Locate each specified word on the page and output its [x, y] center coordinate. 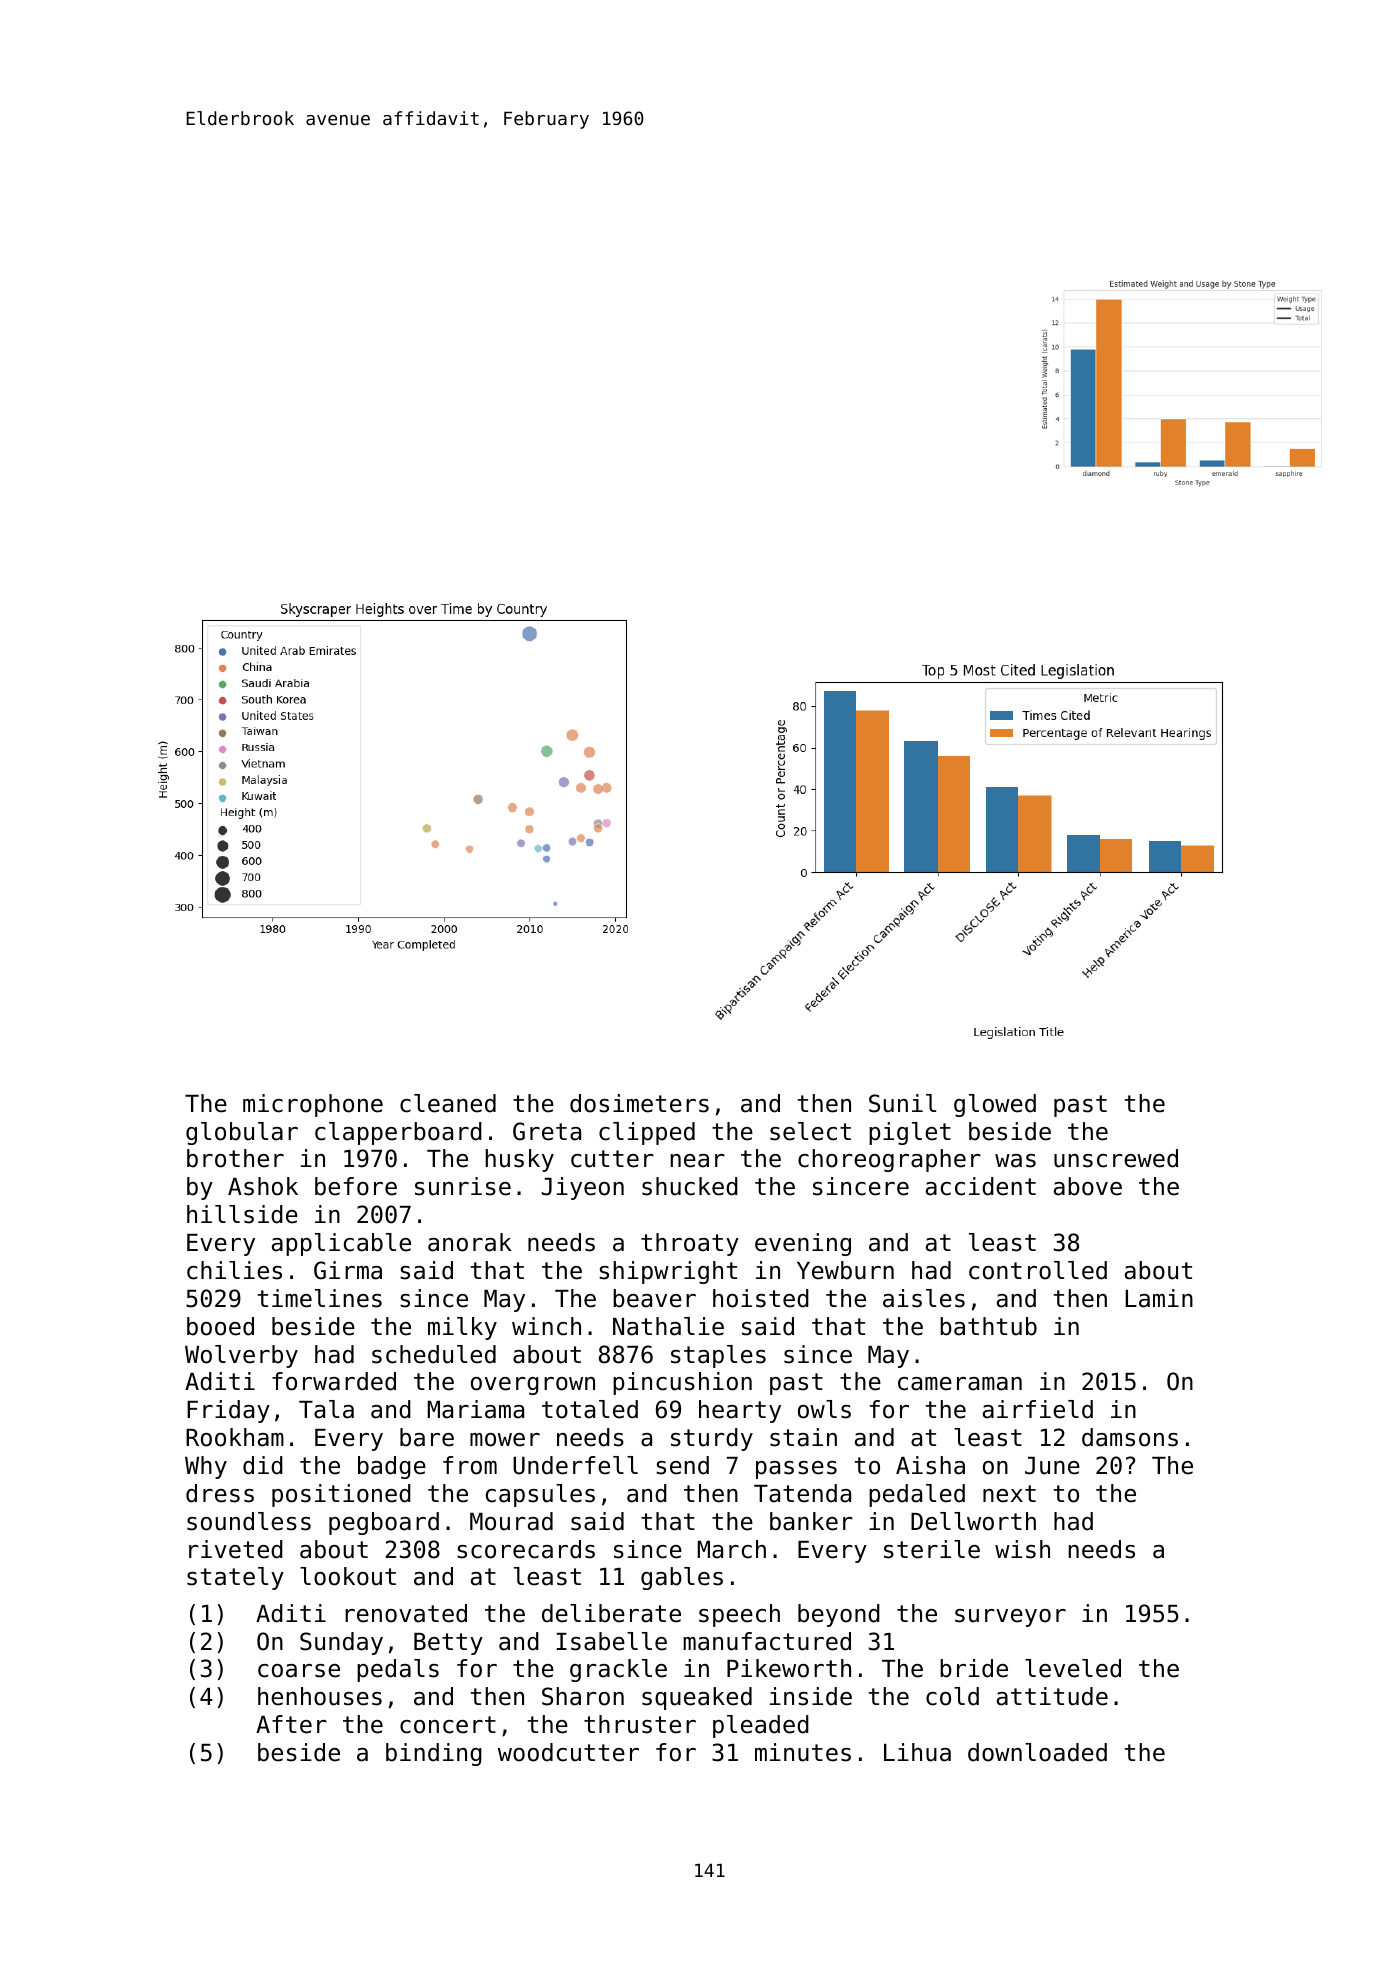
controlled [1038, 1270]
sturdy [712, 1439]
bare [427, 1437]
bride [974, 1668]
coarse [299, 1671]
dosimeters [639, 1103]
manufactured [767, 1641]
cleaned [448, 1103]
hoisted [761, 1298]
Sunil [902, 1103]
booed [220, 1326]
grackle [618, 1670]
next [1009, 1494]
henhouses [320, 1696]
